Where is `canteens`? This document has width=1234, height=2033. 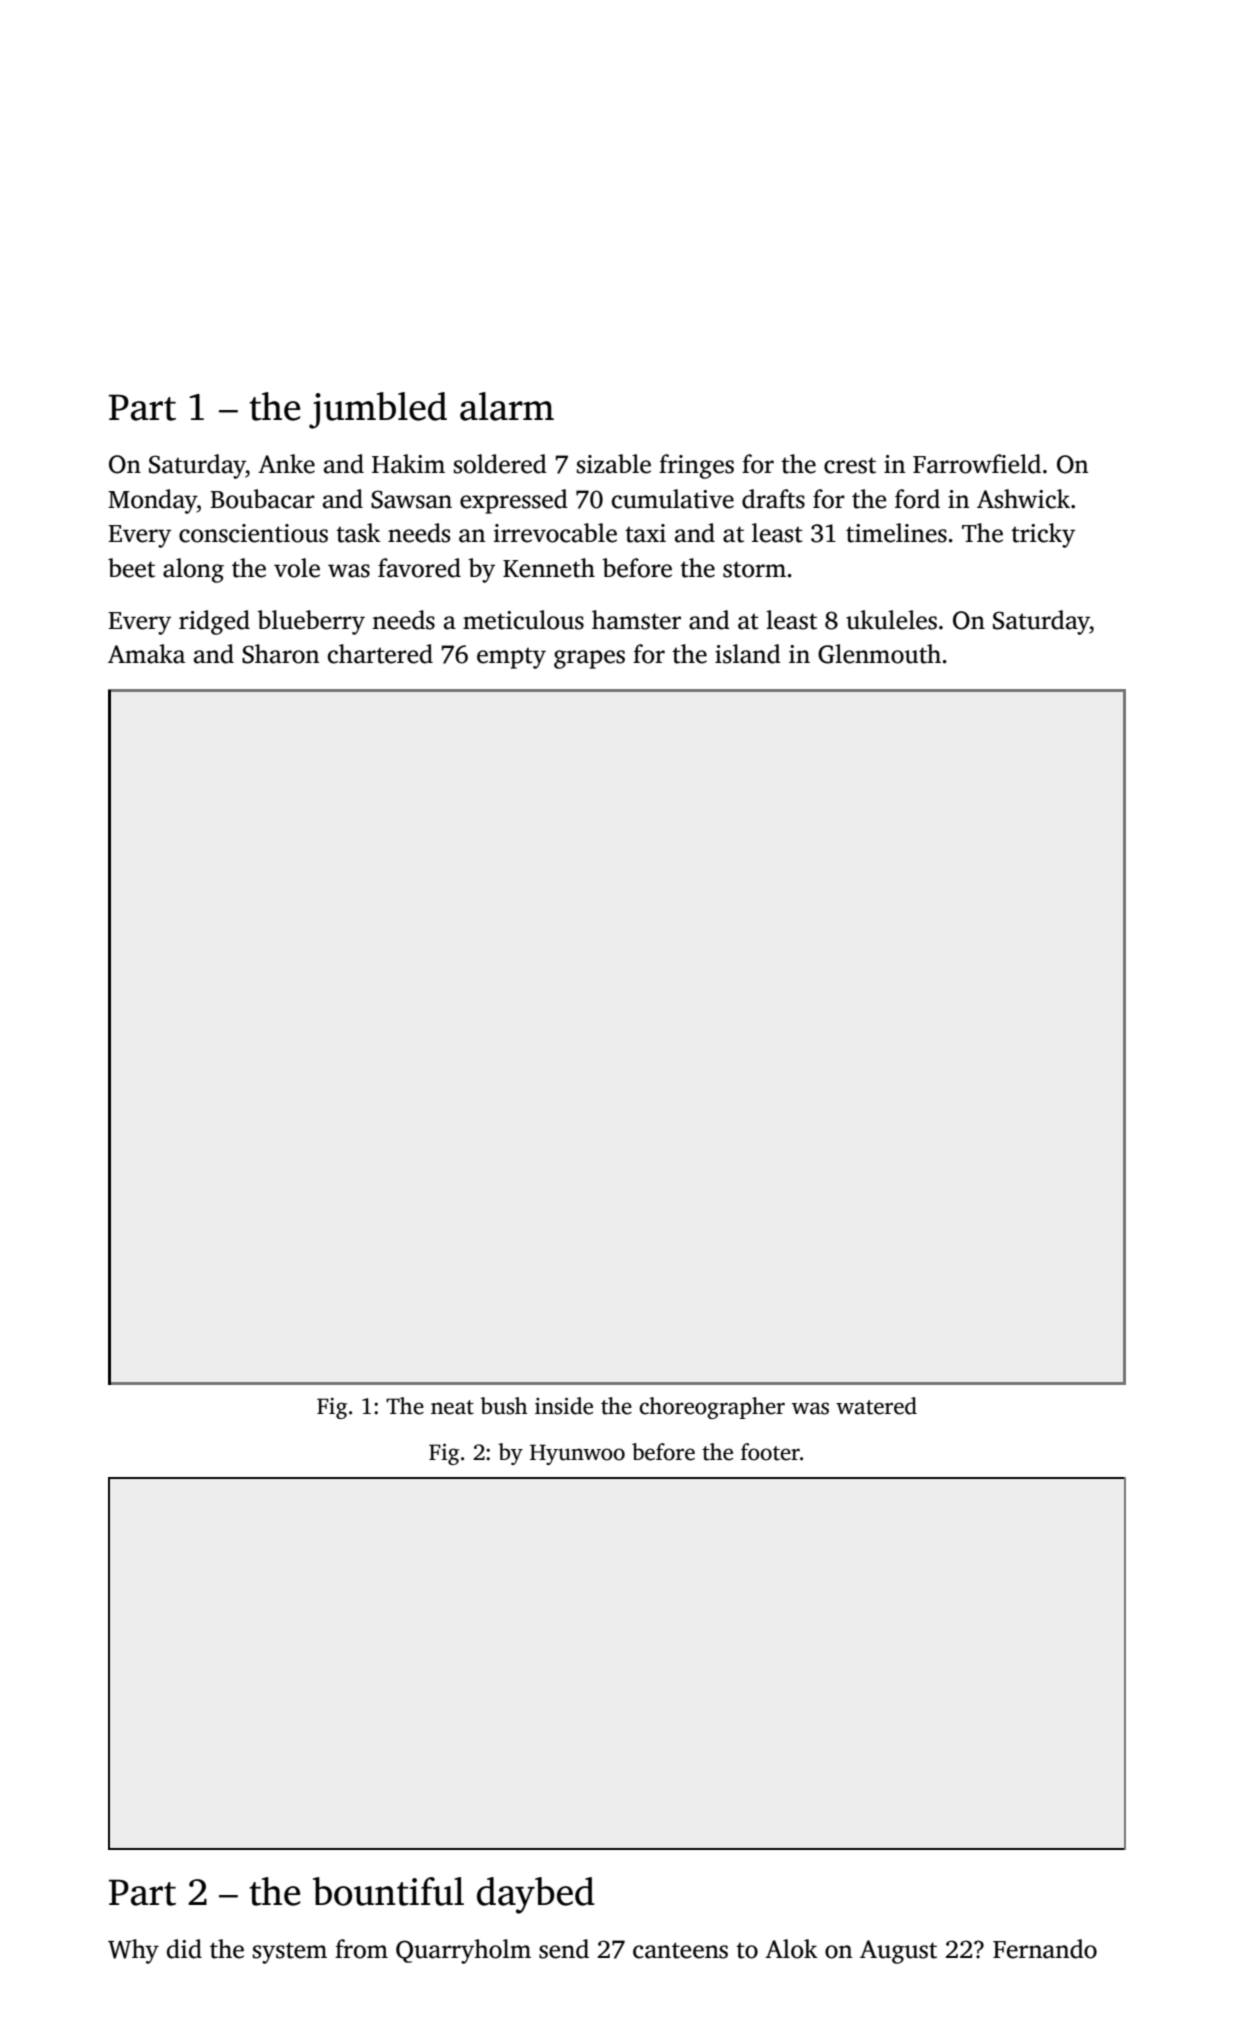
canteens is located at coordinates (680, 1950).
